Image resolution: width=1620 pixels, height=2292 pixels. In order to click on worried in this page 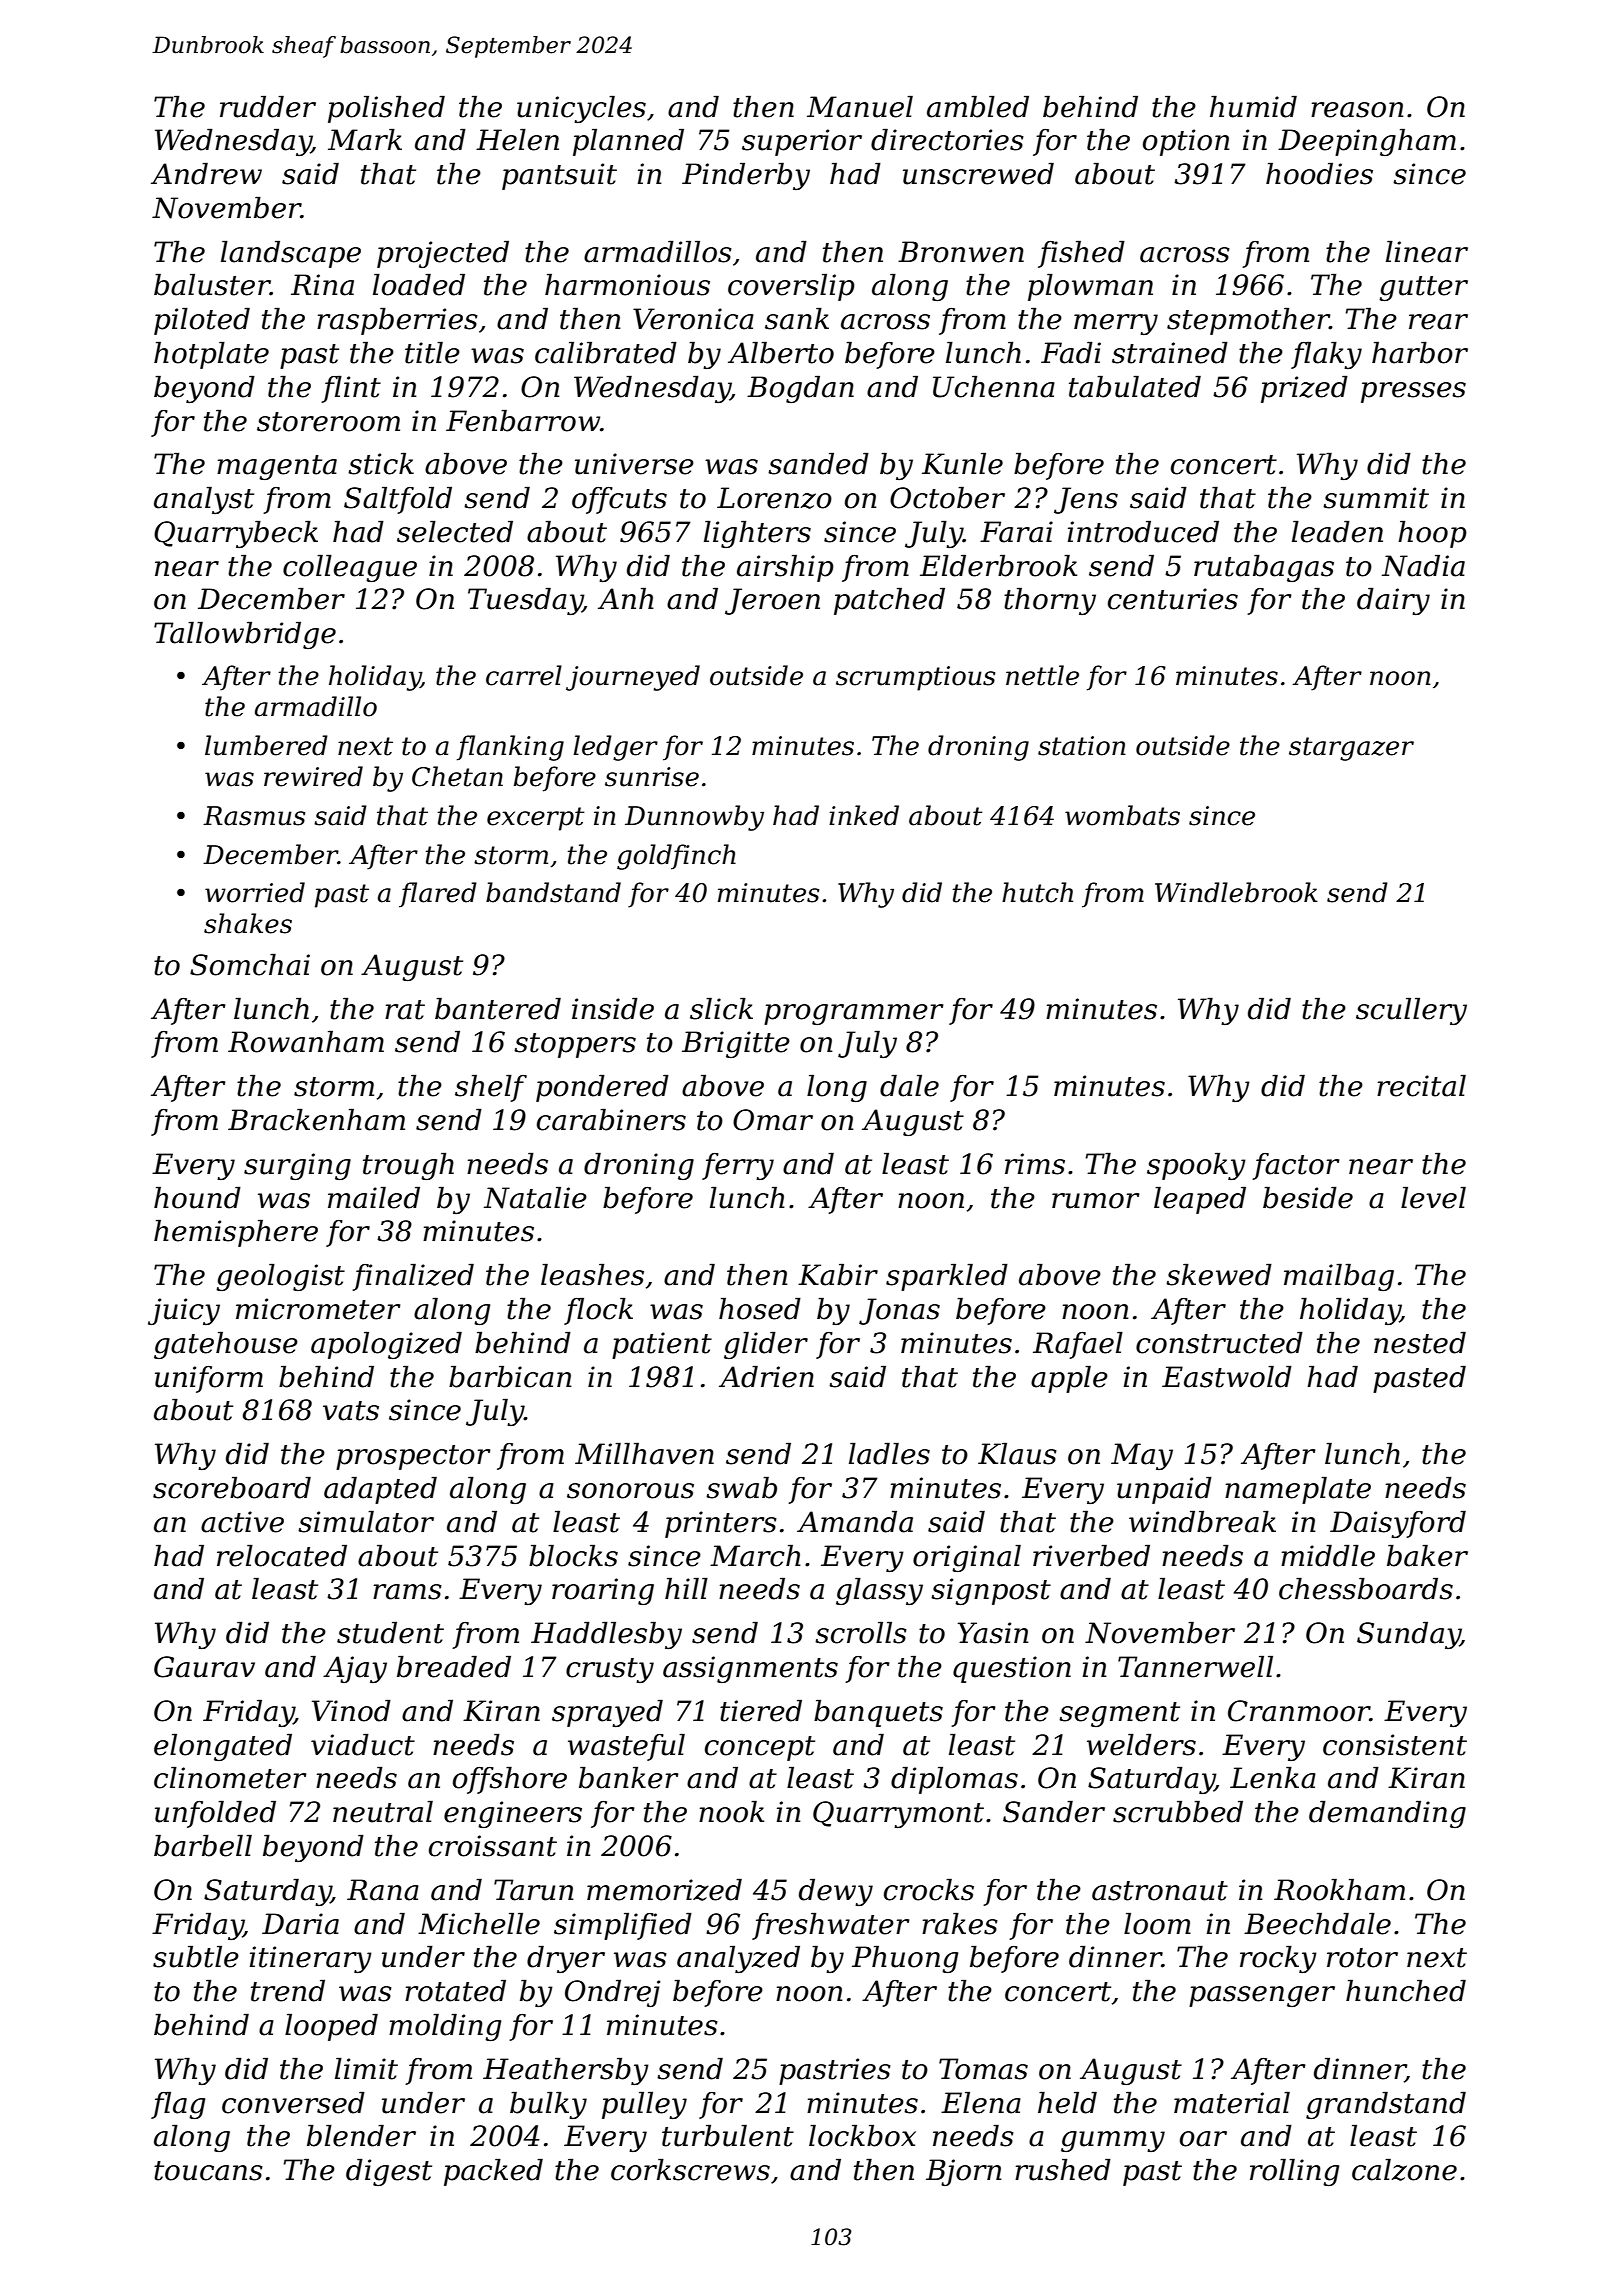, I will do `click(255, 892)`.
